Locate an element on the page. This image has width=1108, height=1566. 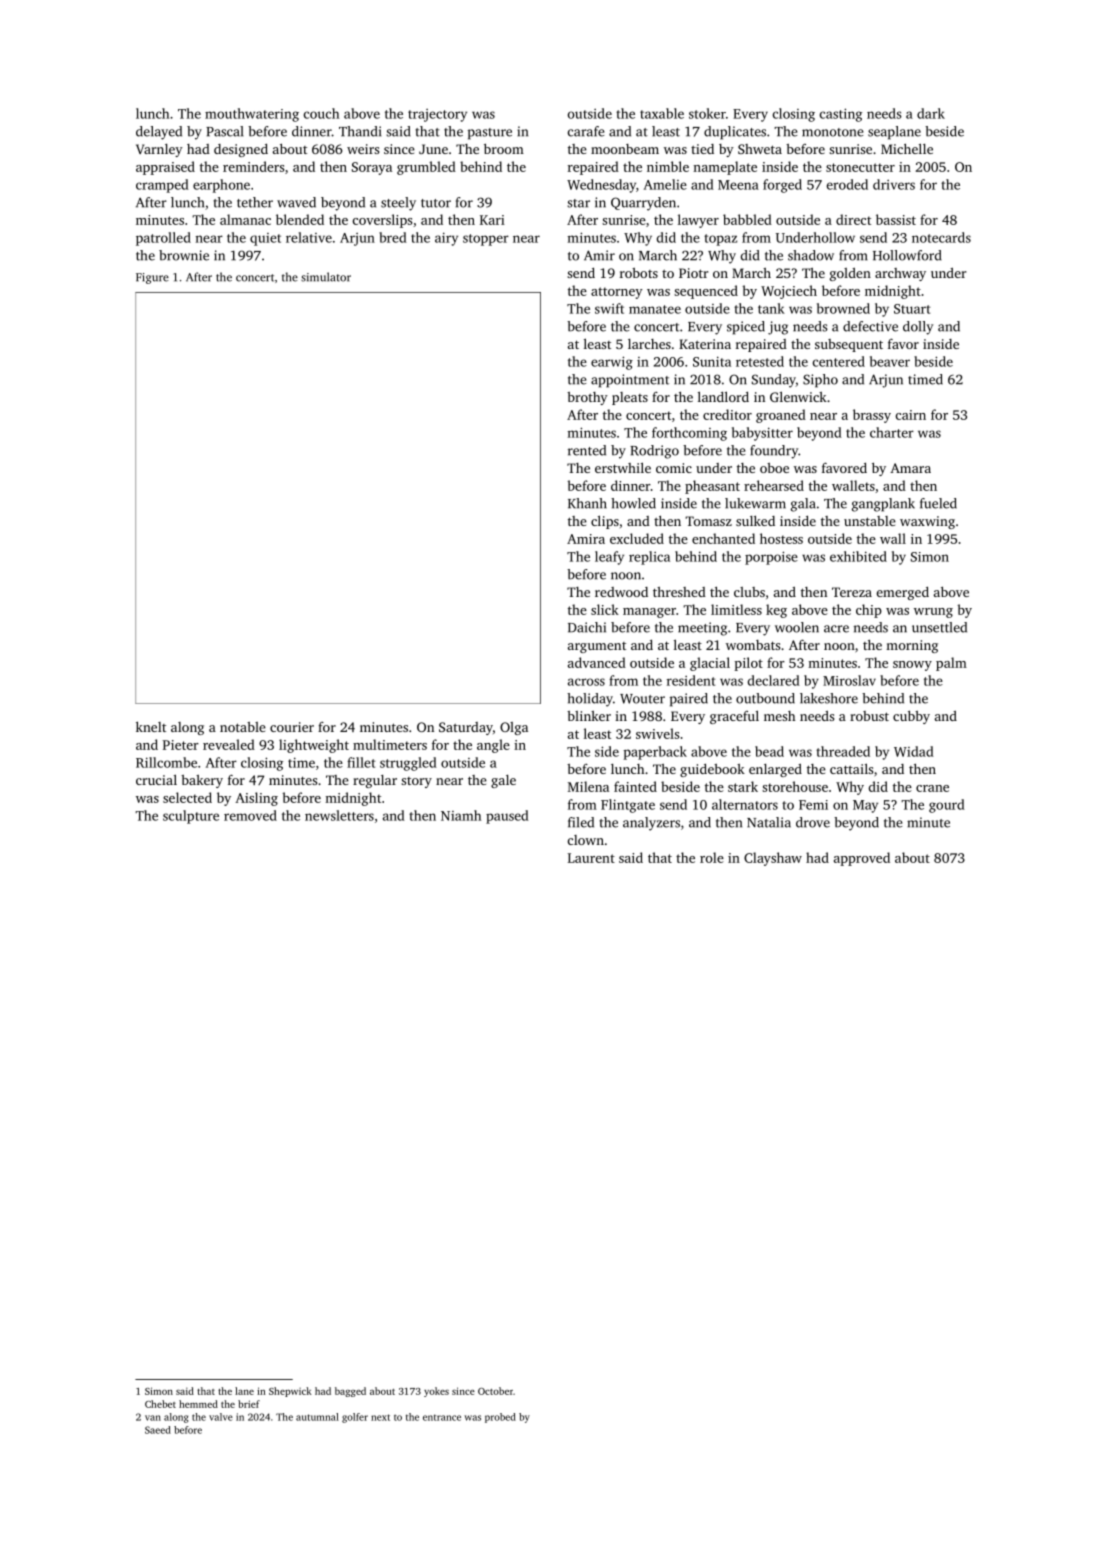
Saturday is located at coordinates (466, 728).
